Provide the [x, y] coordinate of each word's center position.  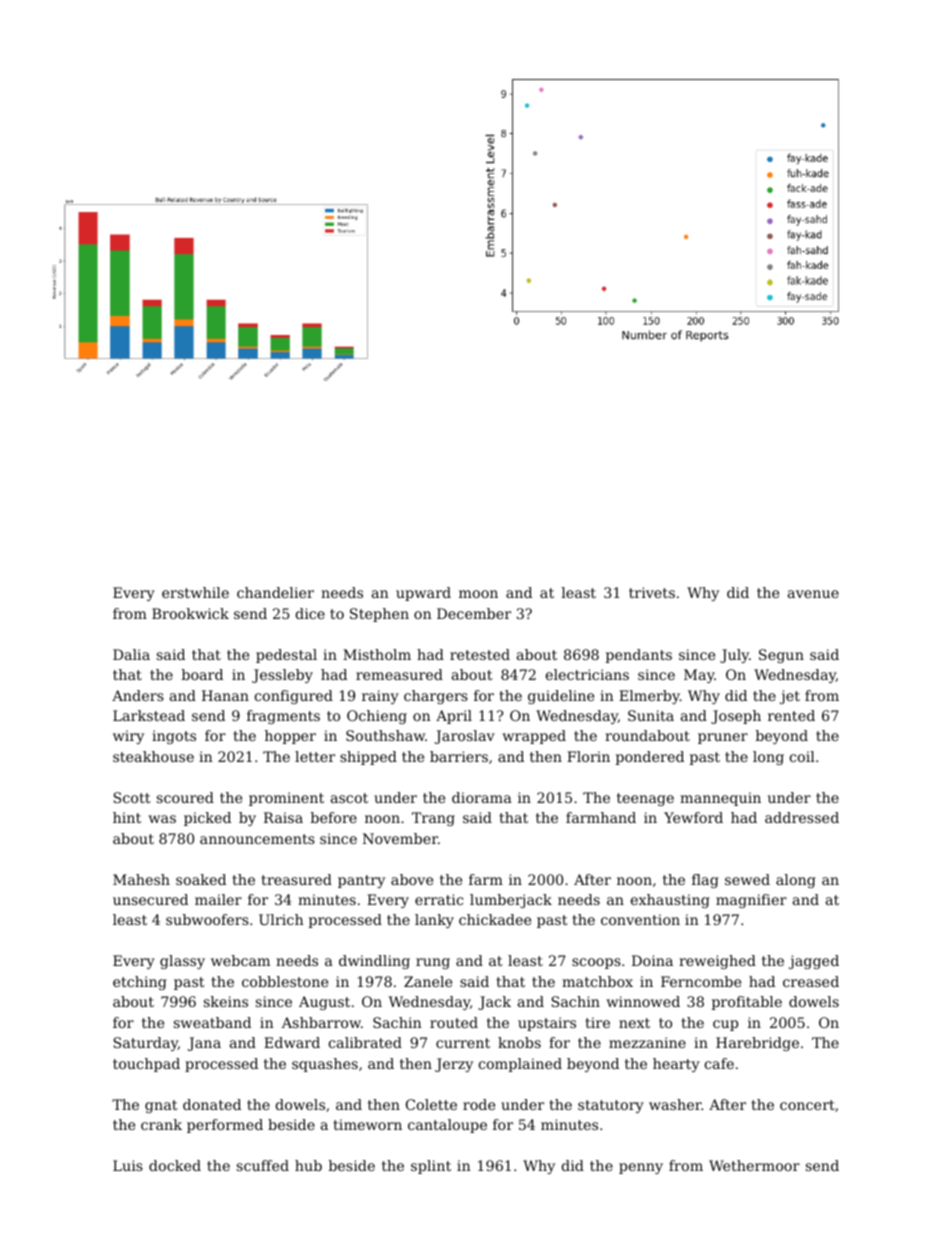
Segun [781, 656]
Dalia [131, 654]
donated [212, 1104]
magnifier [751, 901]
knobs [519, 1042]
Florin [588, 756]
